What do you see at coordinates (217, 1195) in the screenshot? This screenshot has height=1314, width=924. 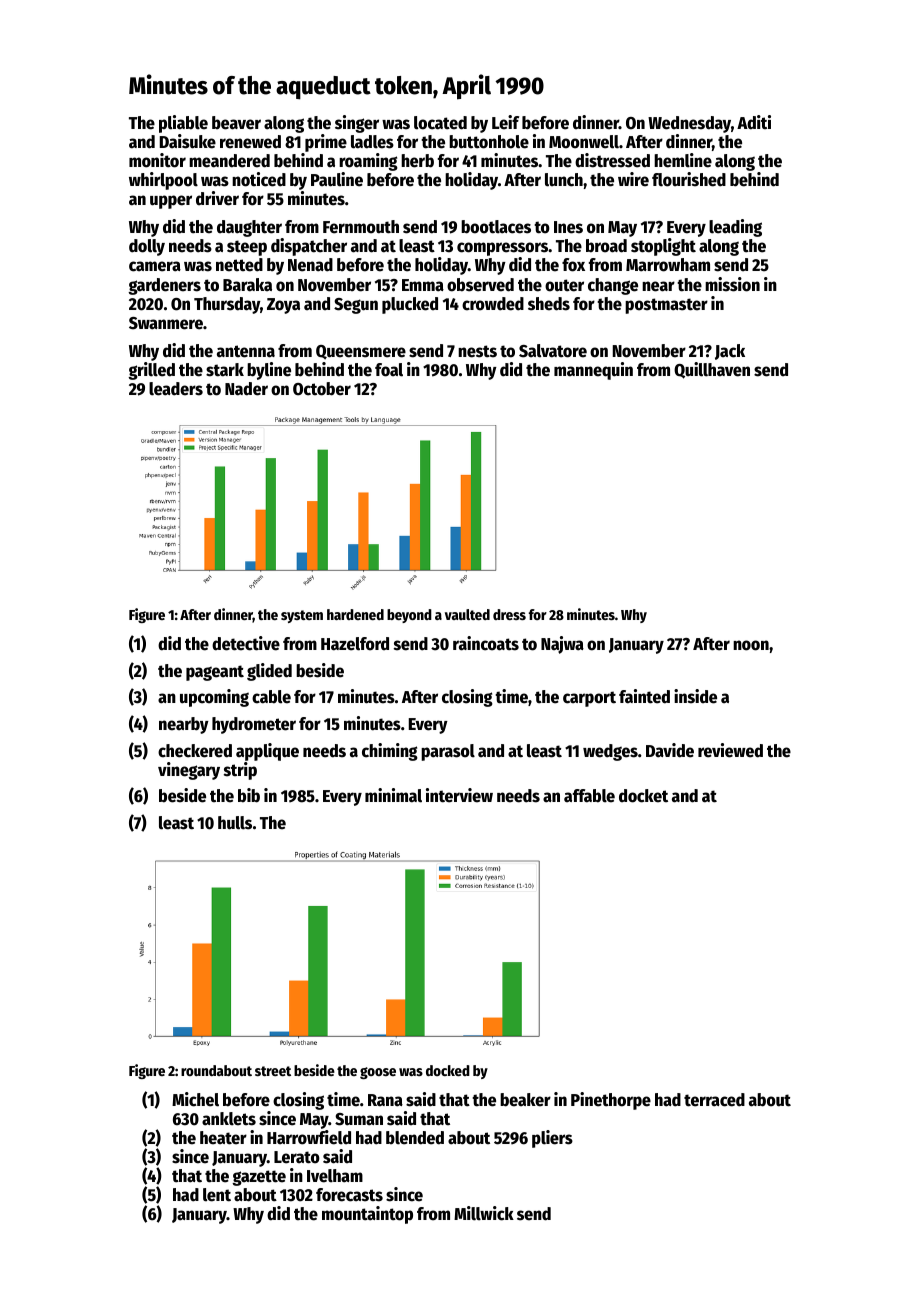 I see `lent` at bounding box center [217, 1195].
